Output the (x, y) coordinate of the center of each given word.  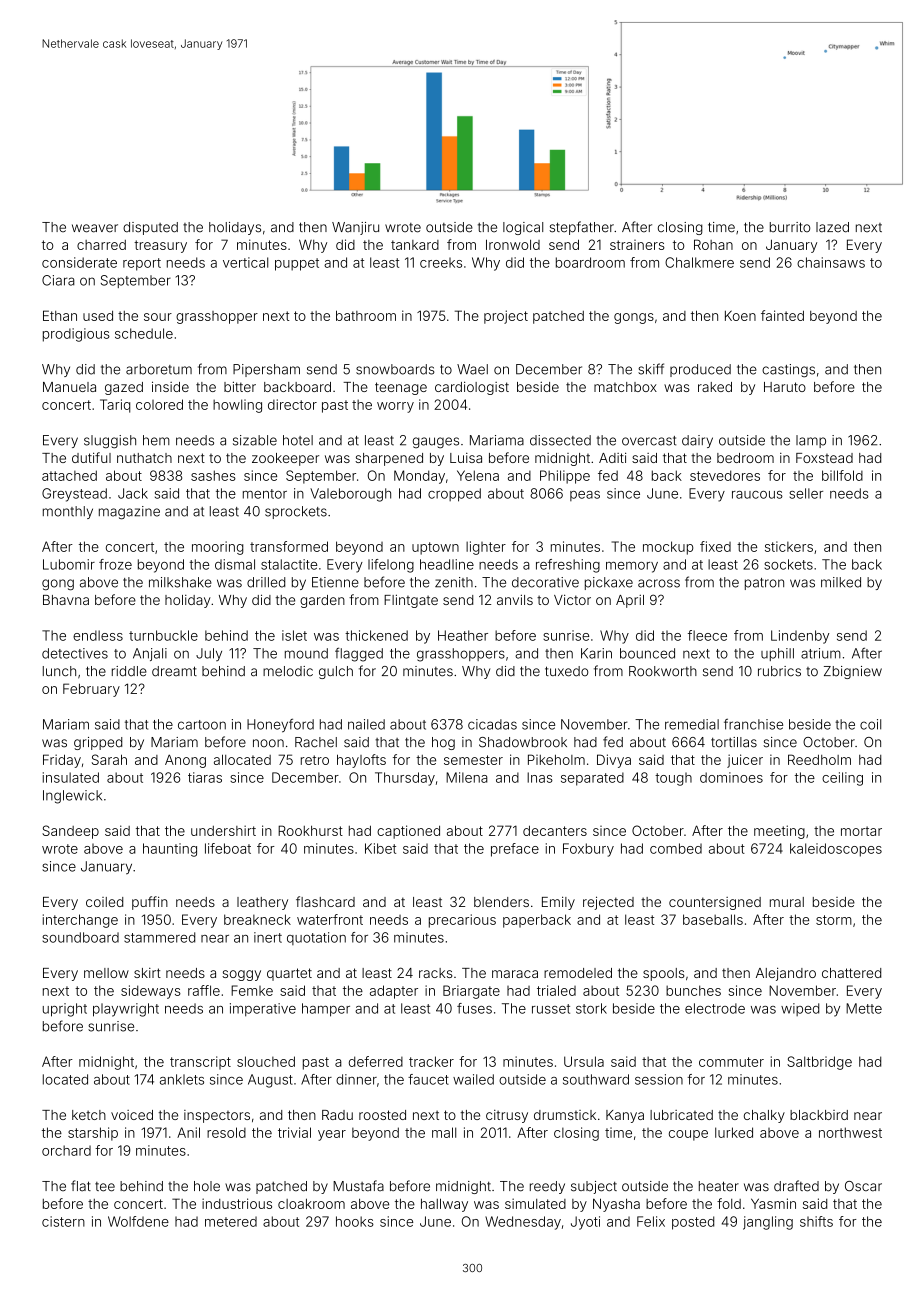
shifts (816, 1221)
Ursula (584, 1061)
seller (806, 493)
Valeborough (350, 495)
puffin (150, 903)
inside (170, 386)
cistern (63, 1221)
